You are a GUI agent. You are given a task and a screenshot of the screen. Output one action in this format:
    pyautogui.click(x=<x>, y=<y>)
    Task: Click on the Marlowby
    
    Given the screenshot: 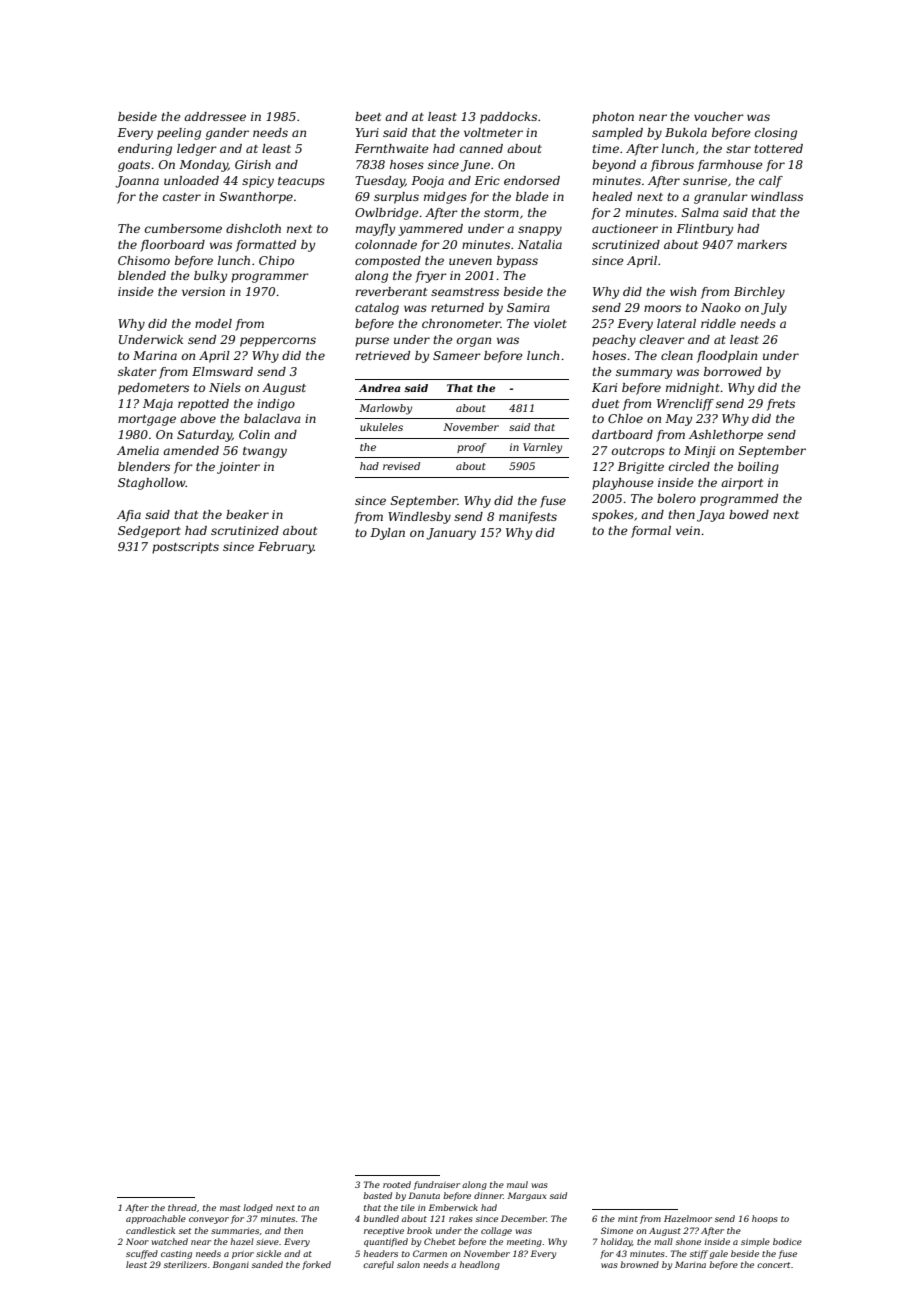 What is the action you would take?
    pyautogui.click(x=385, y=409)
